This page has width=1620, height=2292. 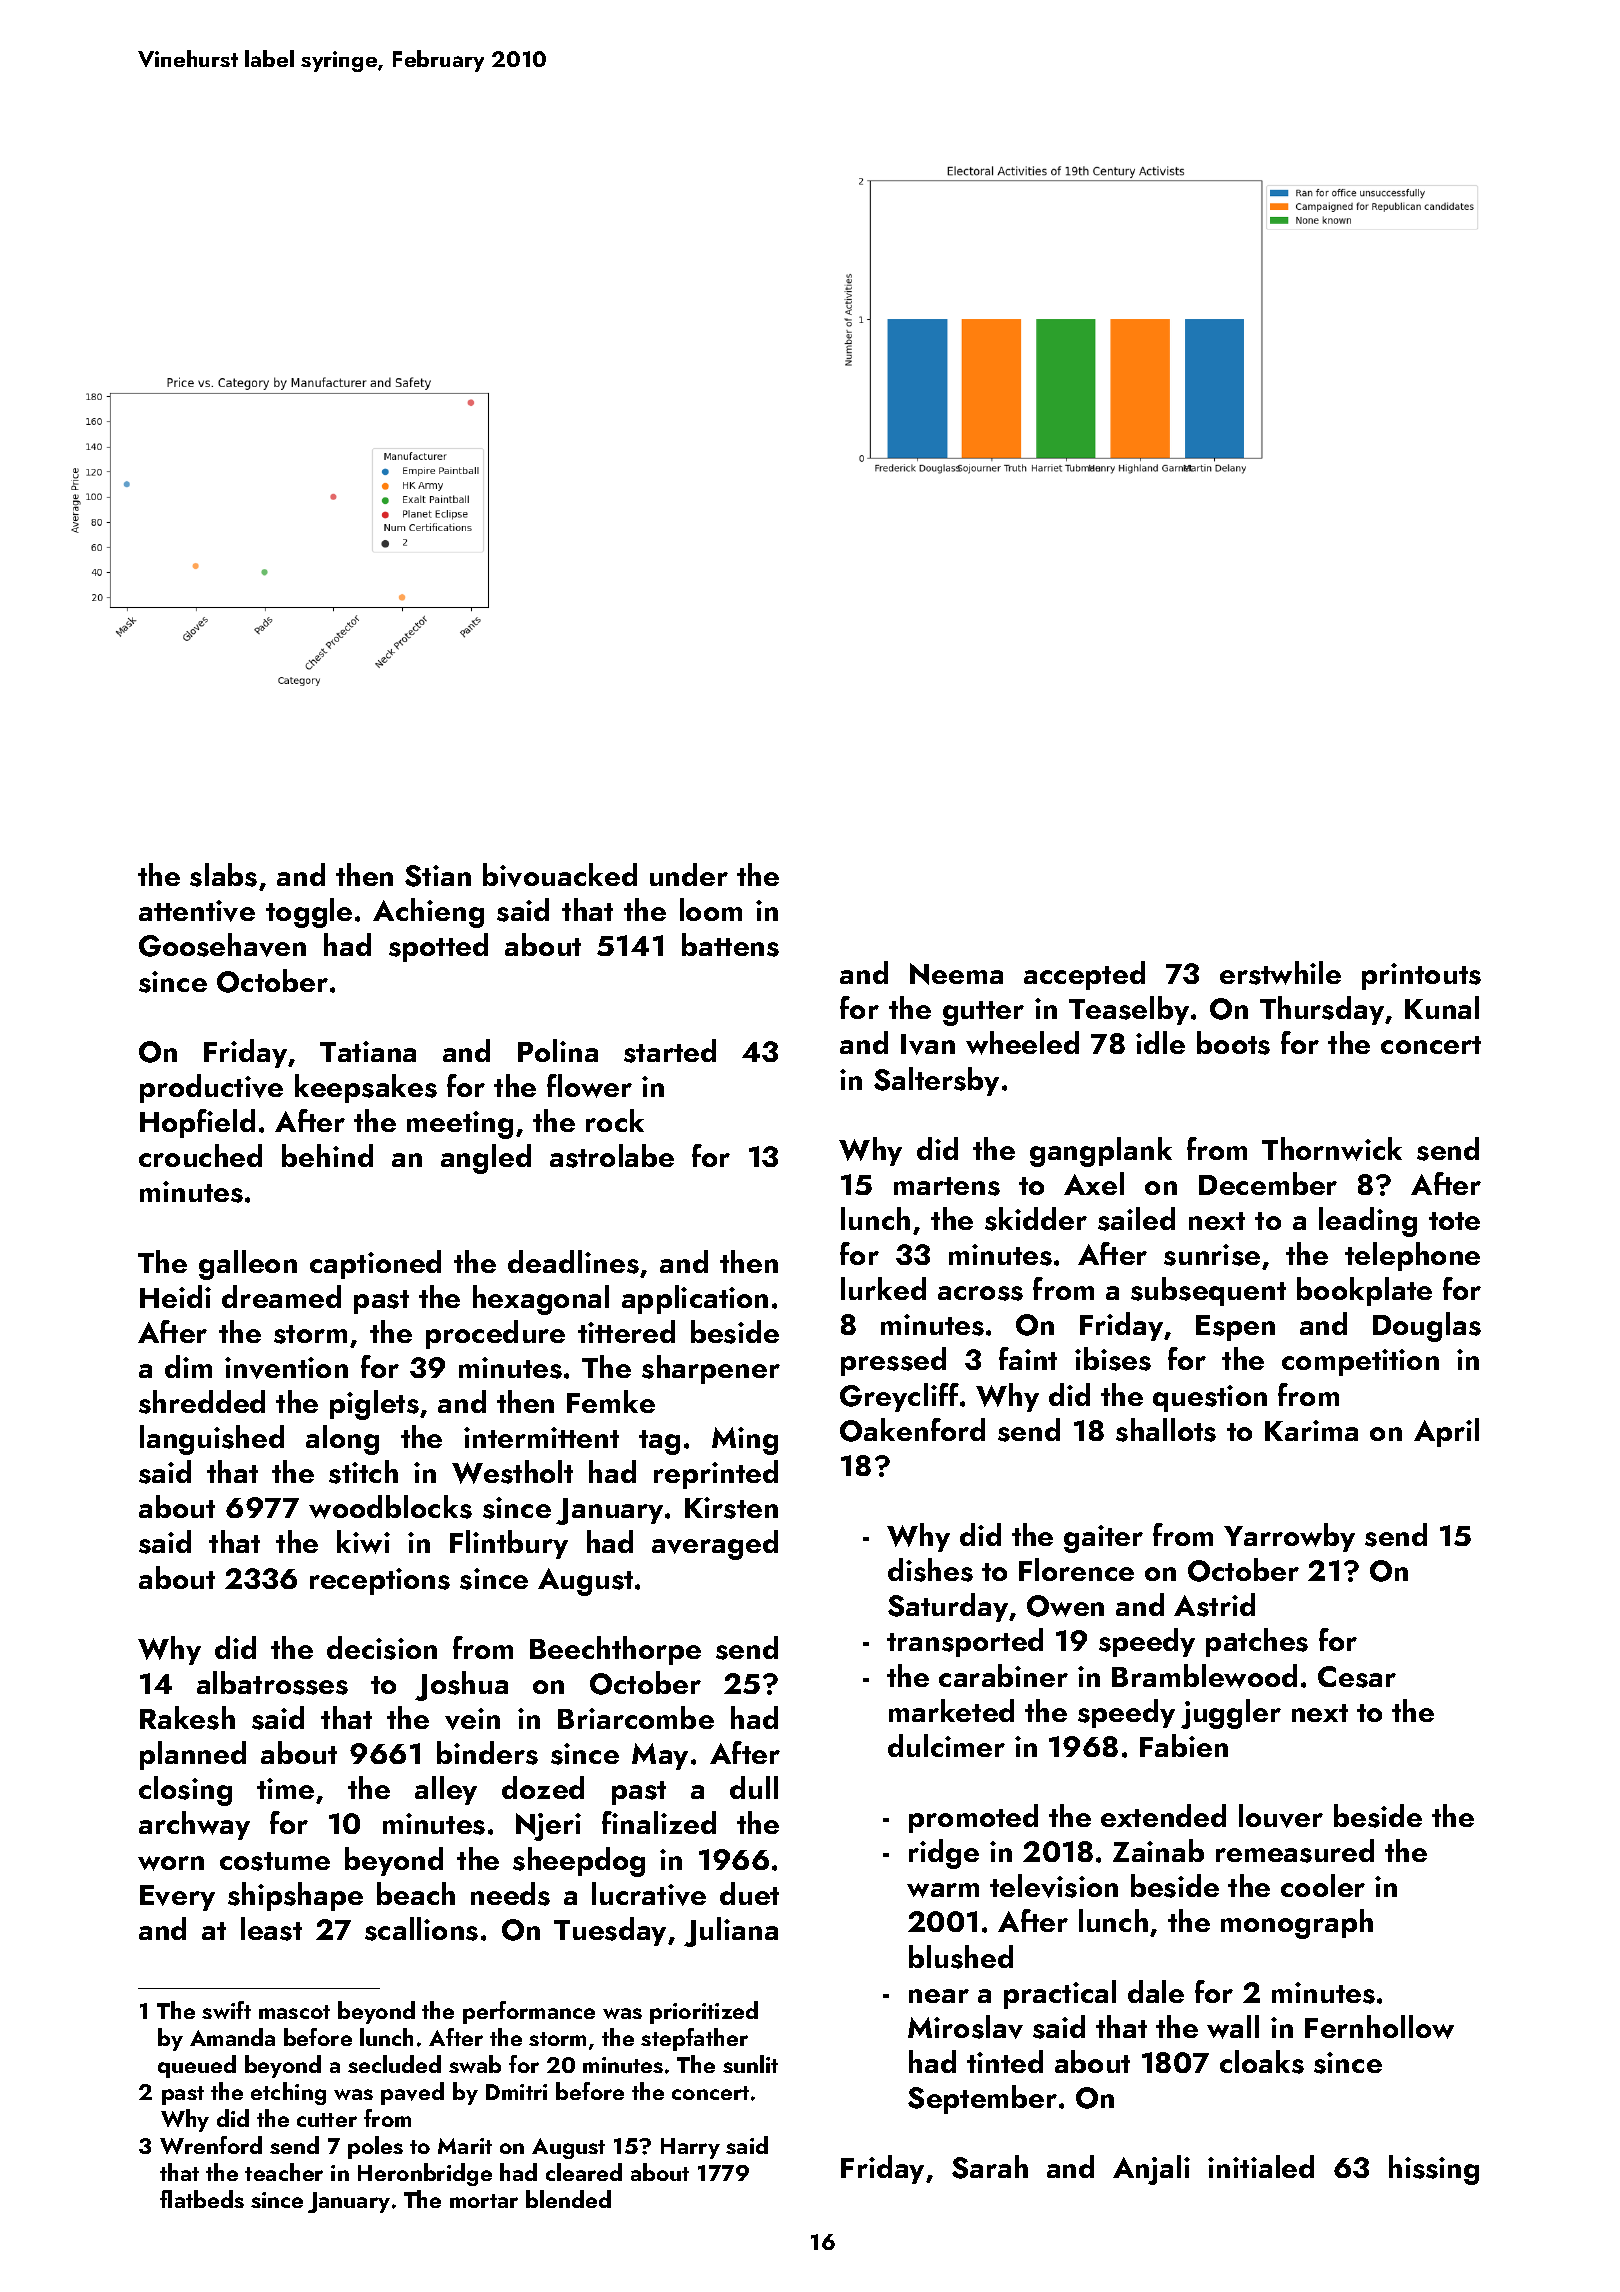 What do you see at coordinates (197, 2066) in the page?
I see `queued` at bounding box center [197, 2066].
